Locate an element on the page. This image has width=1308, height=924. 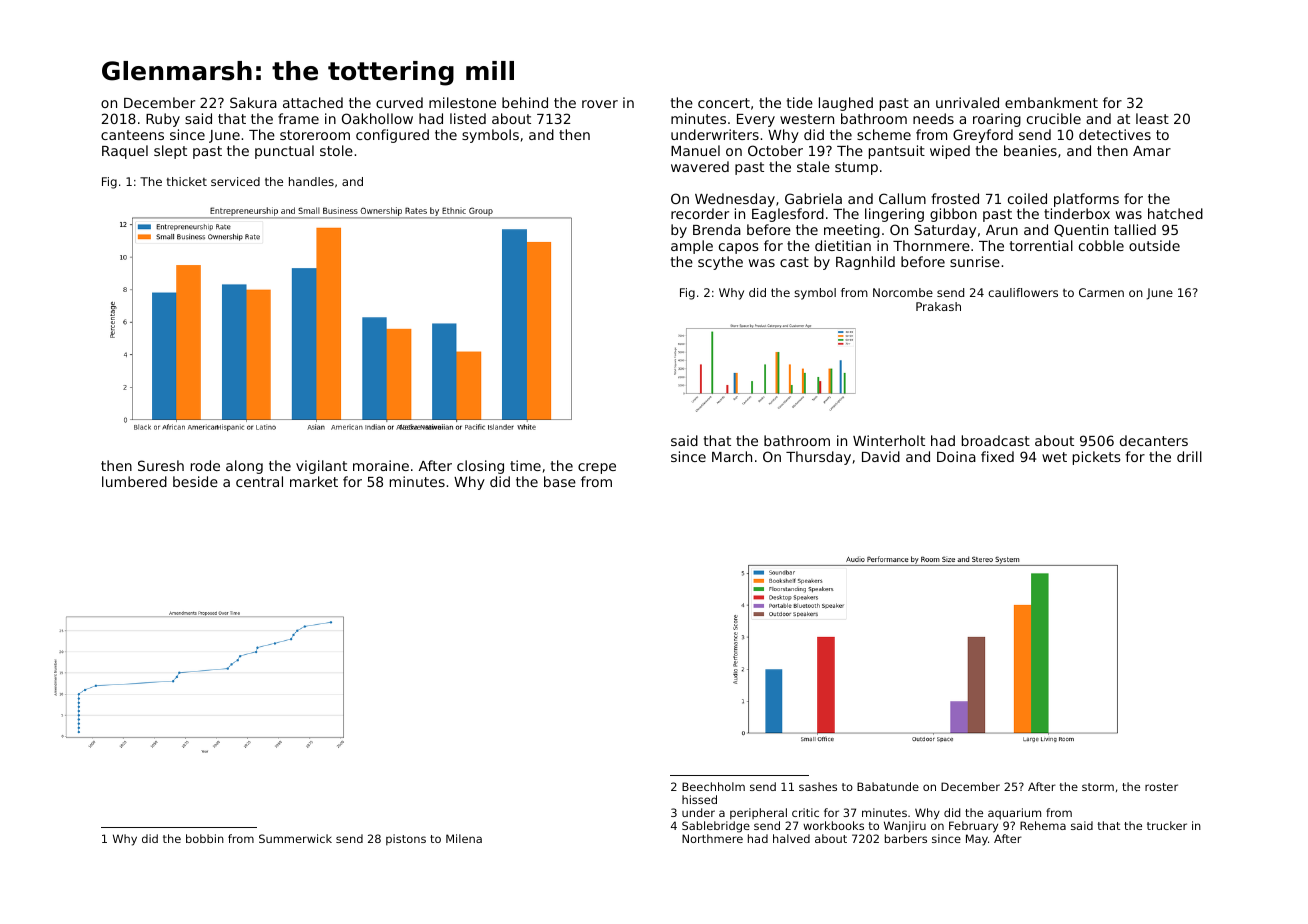
roster is located at coordinates (1161, 787).
